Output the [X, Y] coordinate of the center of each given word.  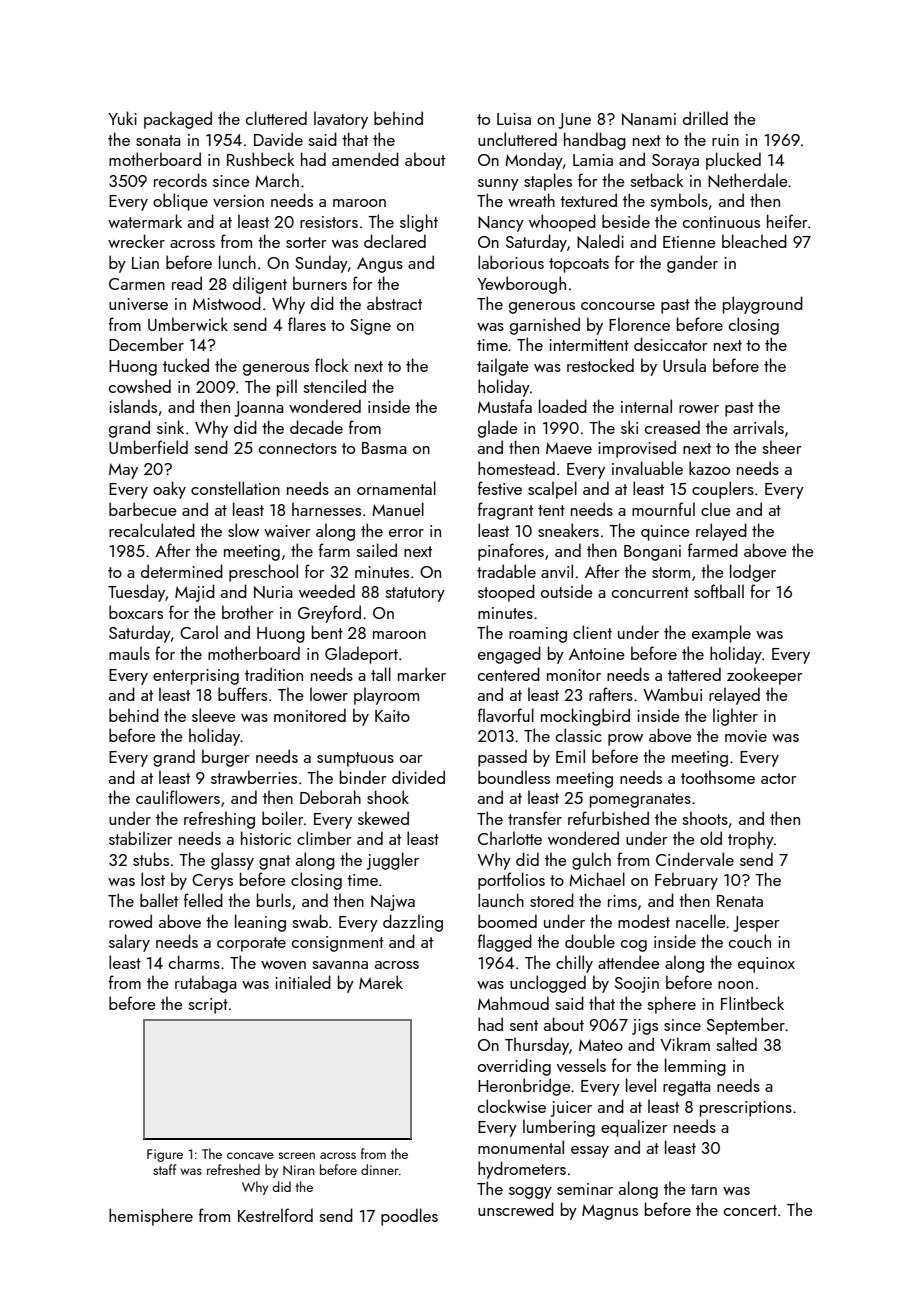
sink [170, 427]
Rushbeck [261, 159]
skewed [383, 818]
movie [746, 736]
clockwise [512, 1106]
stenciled [335, 386]
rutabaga [206, 984]
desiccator [671, 344]
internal [646, 406]
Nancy [501, 224]
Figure [165, 1155]
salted [737, 1044]
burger [226, 758]
